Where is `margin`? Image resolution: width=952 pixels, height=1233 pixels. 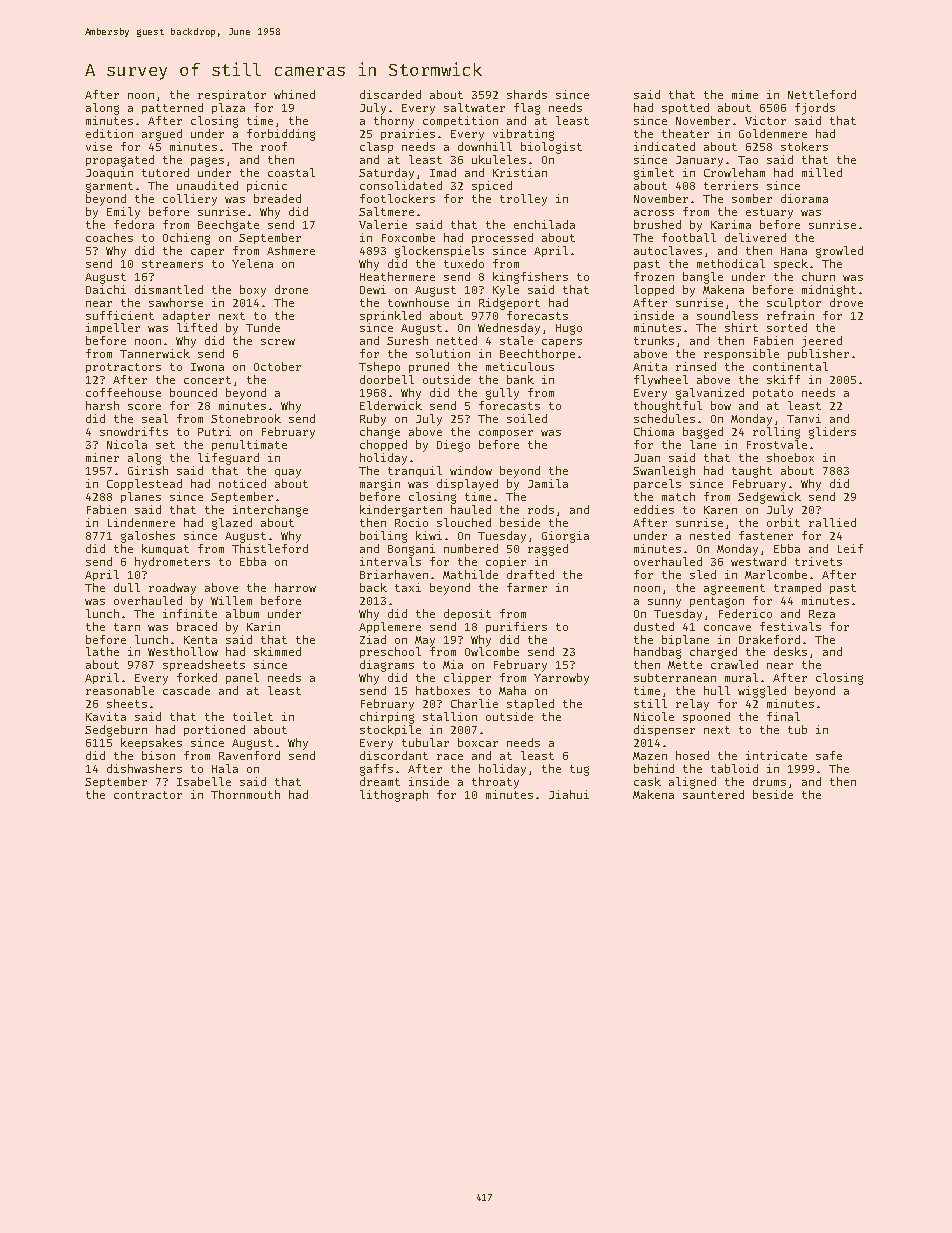 margin is located at coordinates (380, 485).
